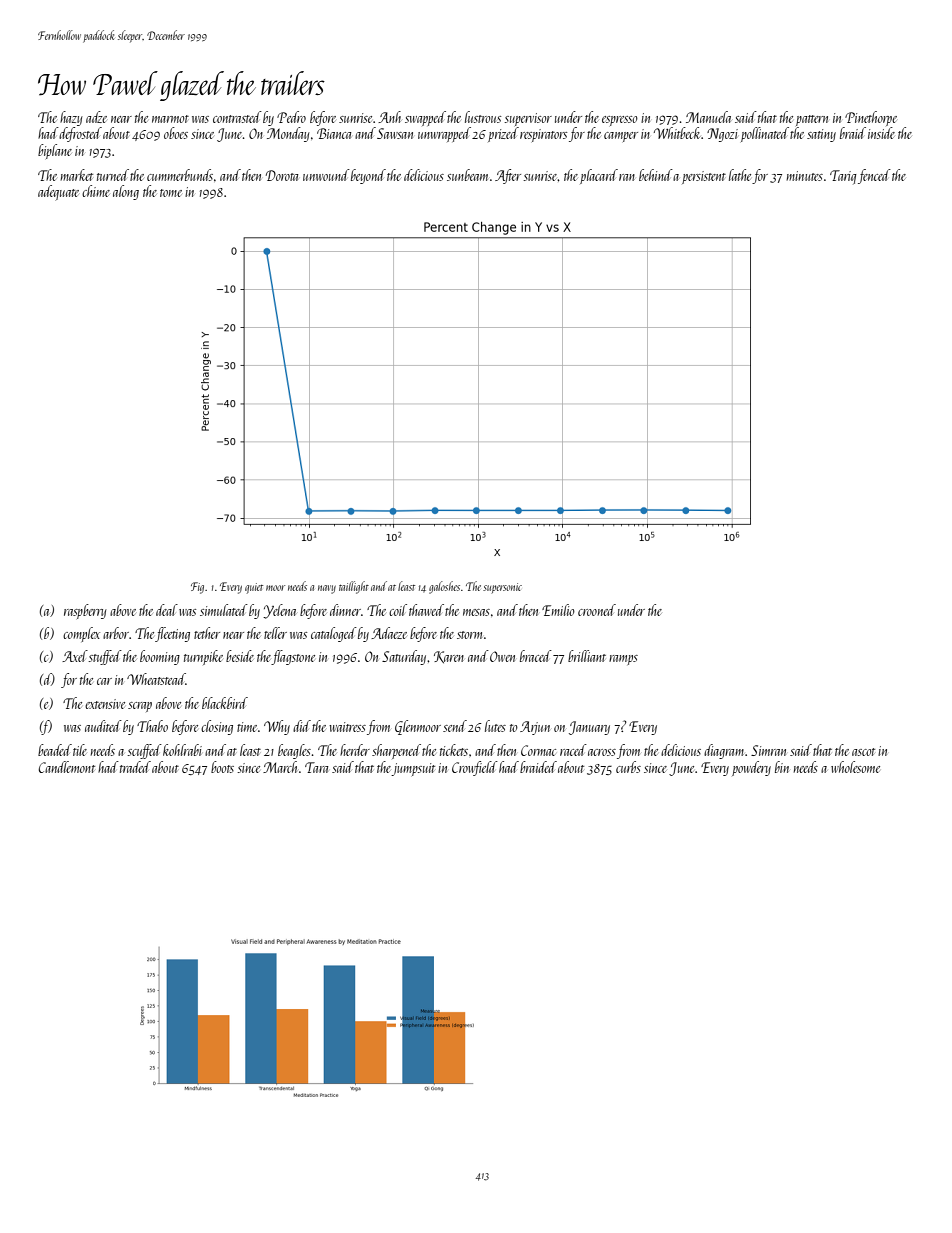 The width and height of the image is (952, 1233). What do you see at coordinates (67, 767) in the image?
I see `Candlemont` at bounding box center [67, 767].
